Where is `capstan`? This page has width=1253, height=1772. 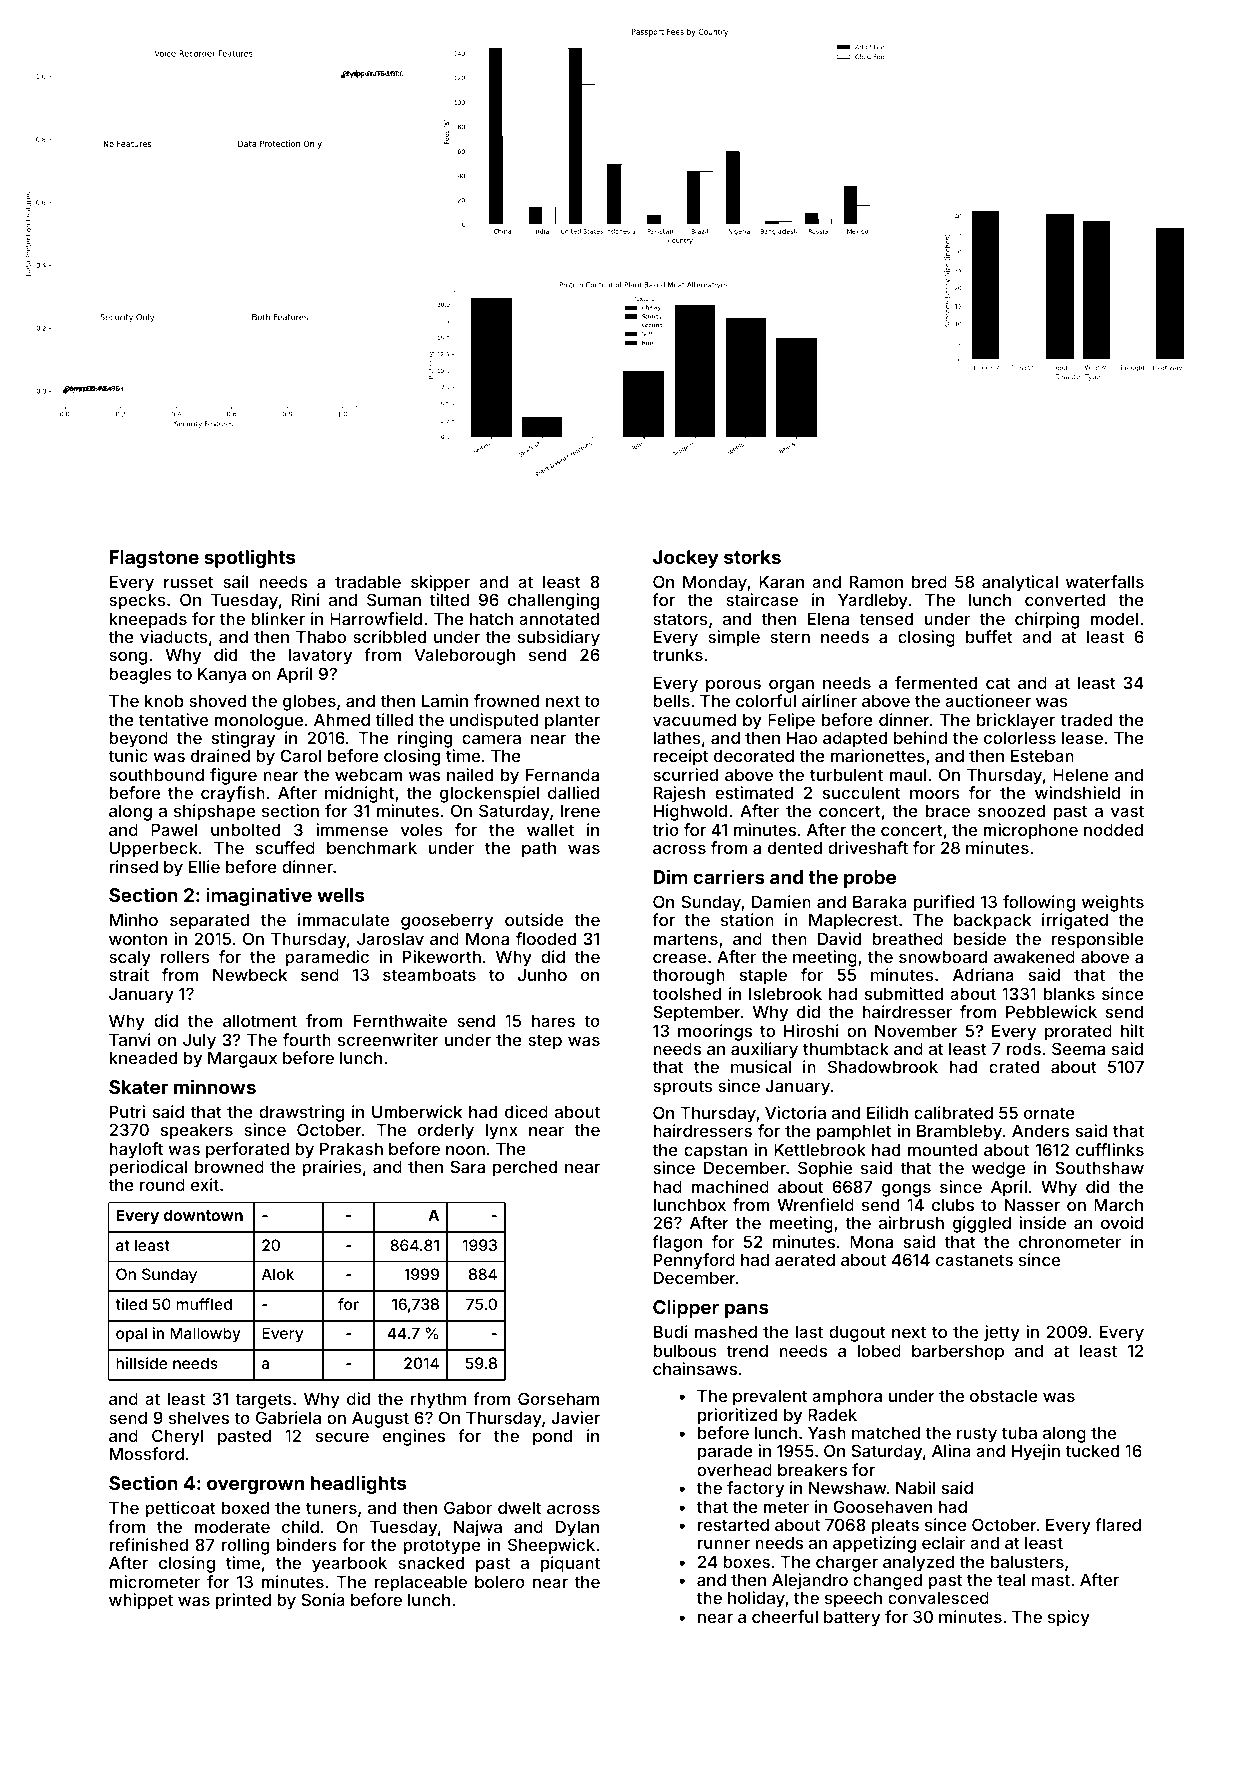 capstan is located at coordinates (715, 1152).
